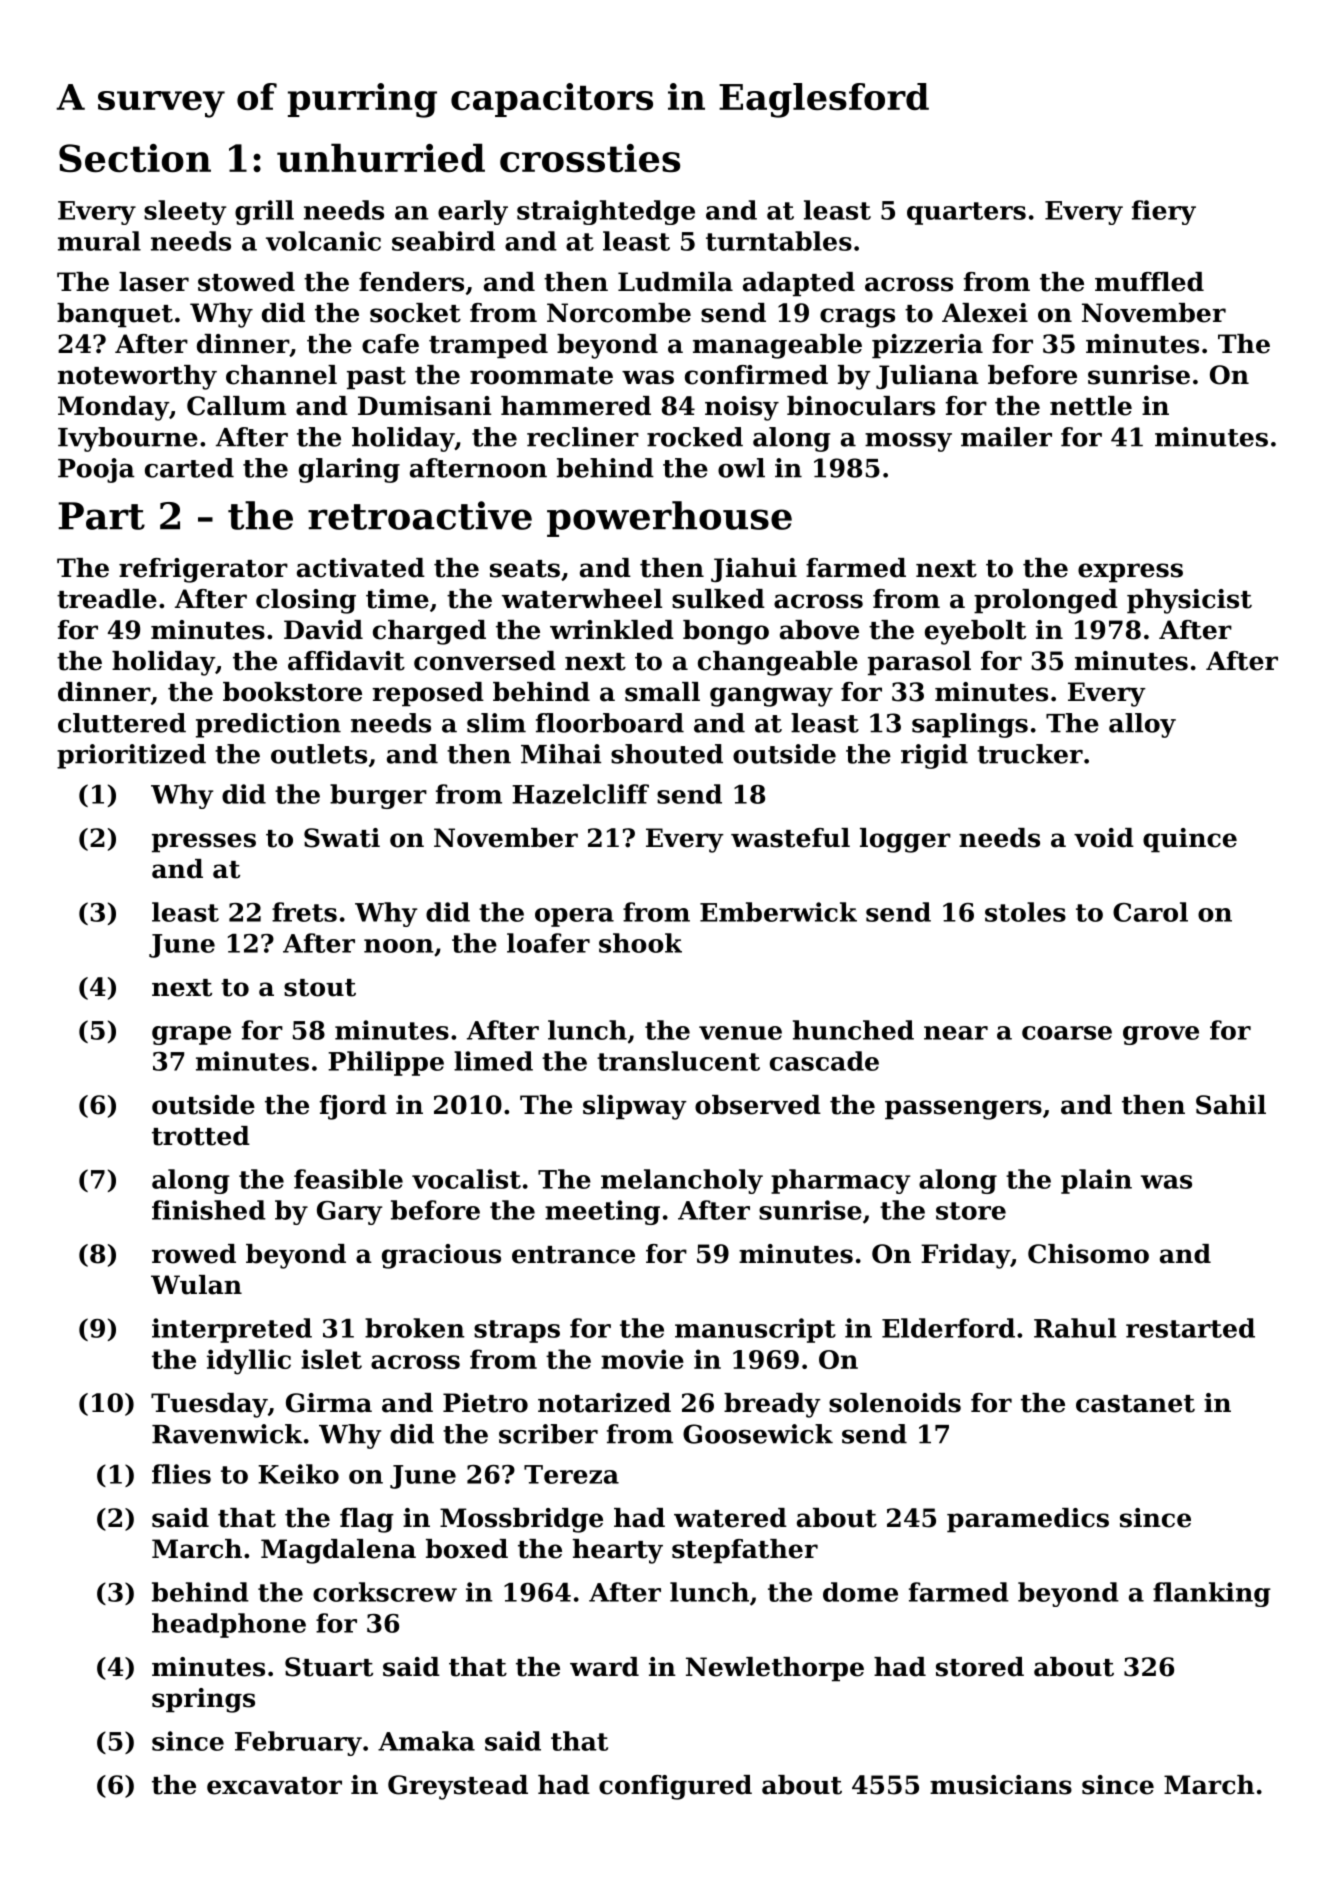  Describe the element at coordinates (682, 1181) in the screenshot. I see `melancholy` at that location.
